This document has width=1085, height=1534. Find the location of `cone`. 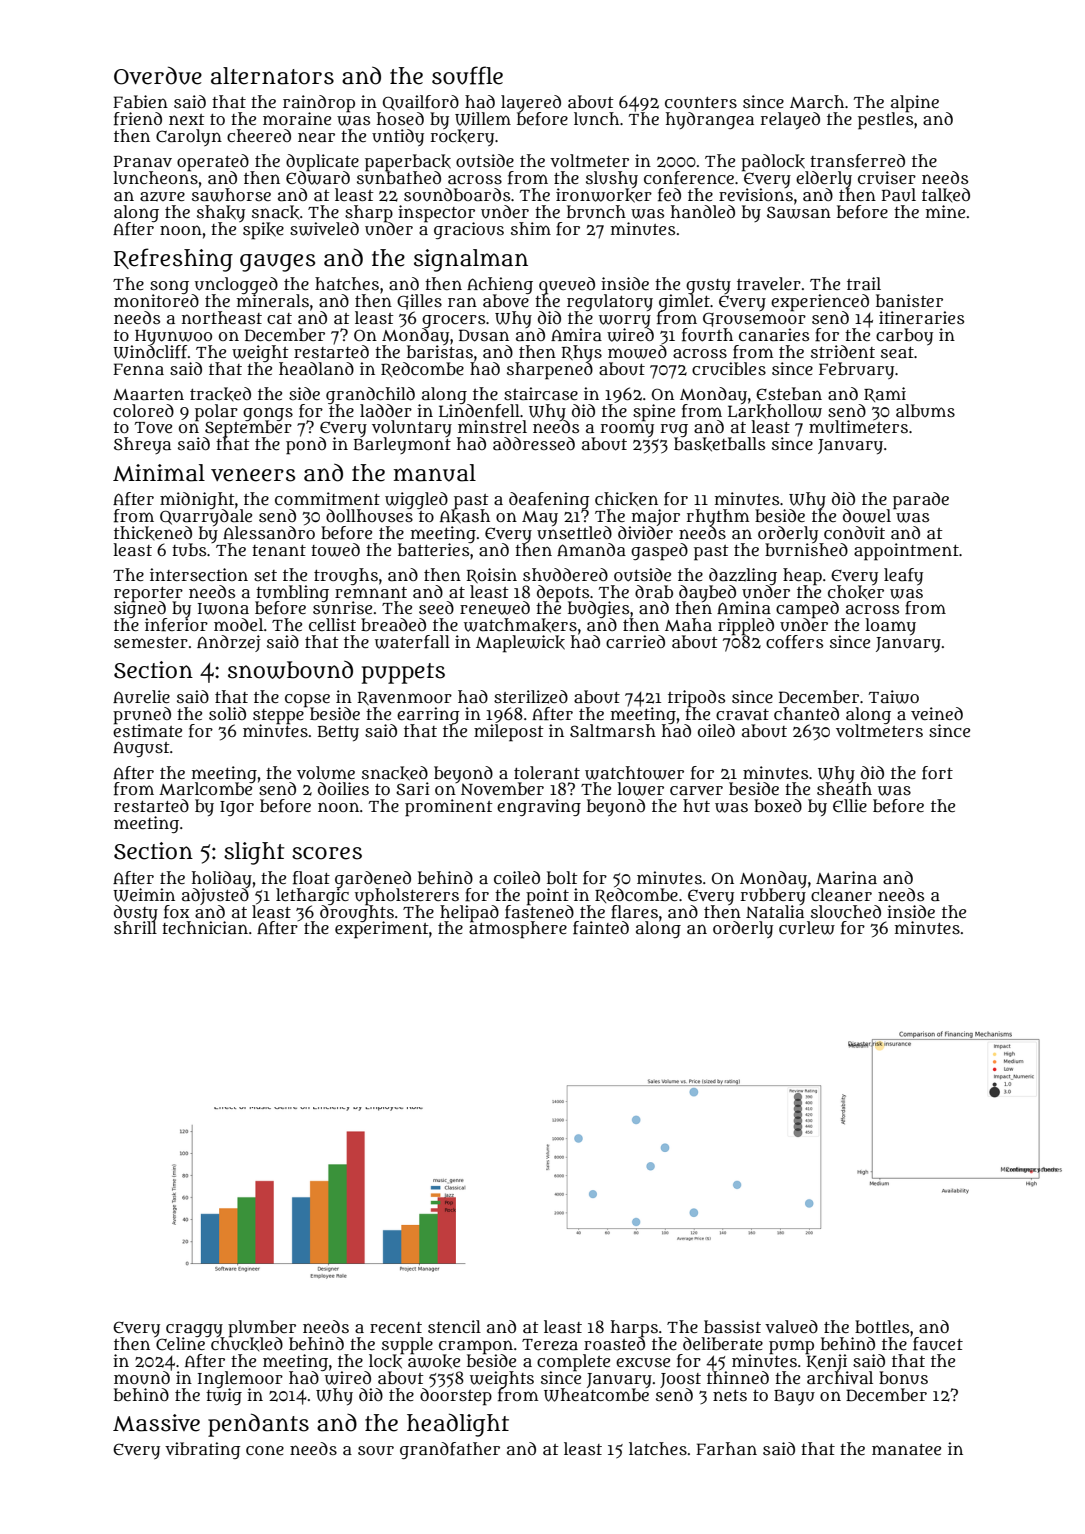

cone is located at coordinates (265, 1450).
